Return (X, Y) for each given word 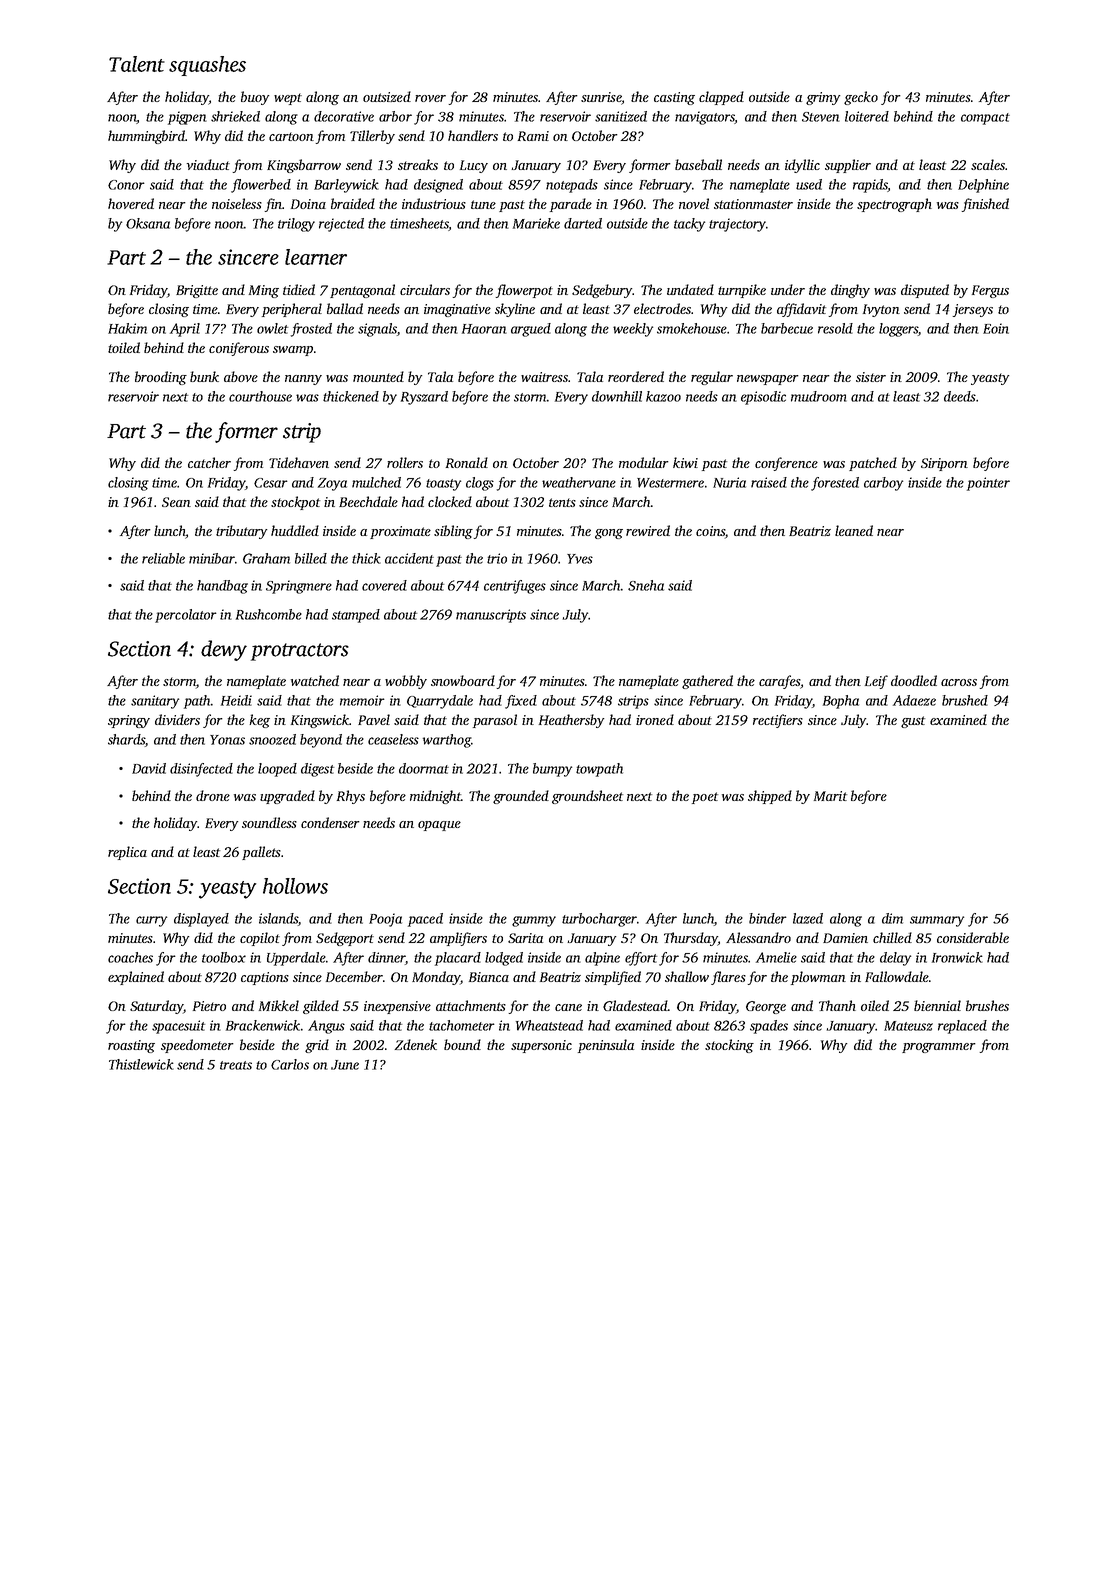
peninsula (606, 1046)
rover (430, 98)
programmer (939, 1048)
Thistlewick (141, 1064)
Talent (137, 64)
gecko (861, 98)
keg (259, 721)
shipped (770, 797)
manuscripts (491, 616)
